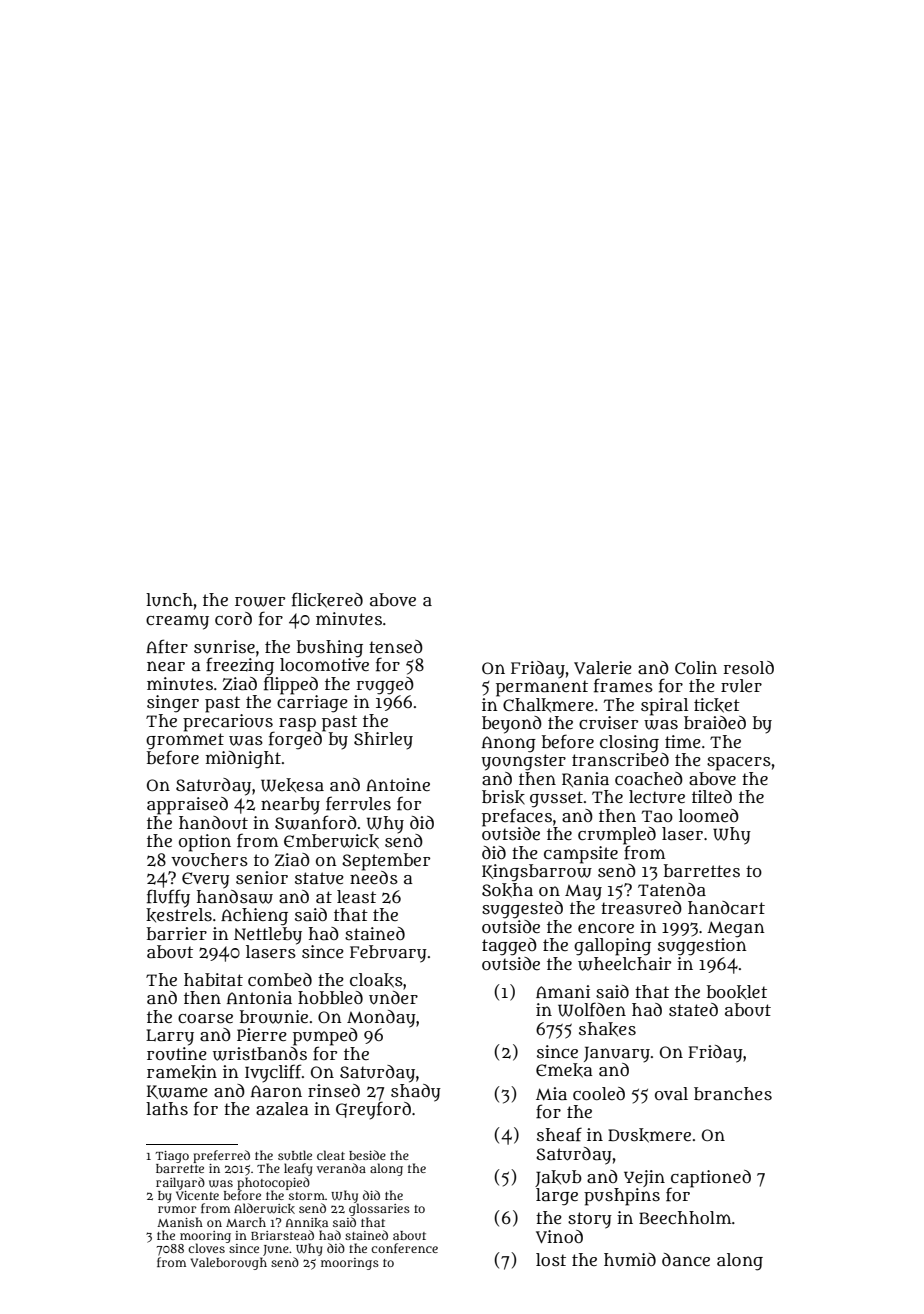  Describe the element at coordinates (398, 784) in the page. I see `Antoine` at that location.
